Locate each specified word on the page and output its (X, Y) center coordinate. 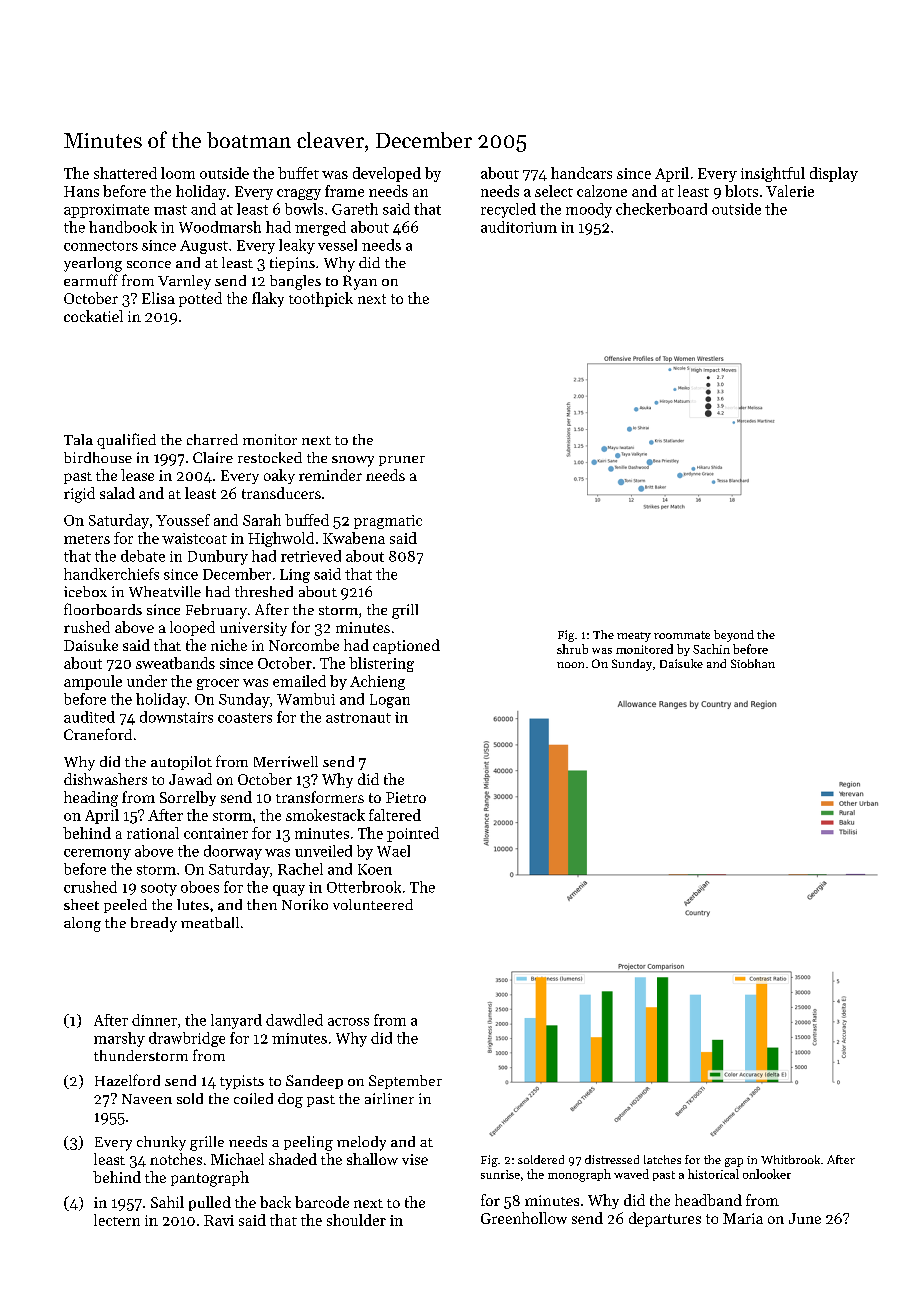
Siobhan (753, 663)
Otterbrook (364, 887)
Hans (81, 191)
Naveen (147, 1099)
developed (387, 174)
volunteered (373, 904)
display (834, 174)
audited (89, 717)
